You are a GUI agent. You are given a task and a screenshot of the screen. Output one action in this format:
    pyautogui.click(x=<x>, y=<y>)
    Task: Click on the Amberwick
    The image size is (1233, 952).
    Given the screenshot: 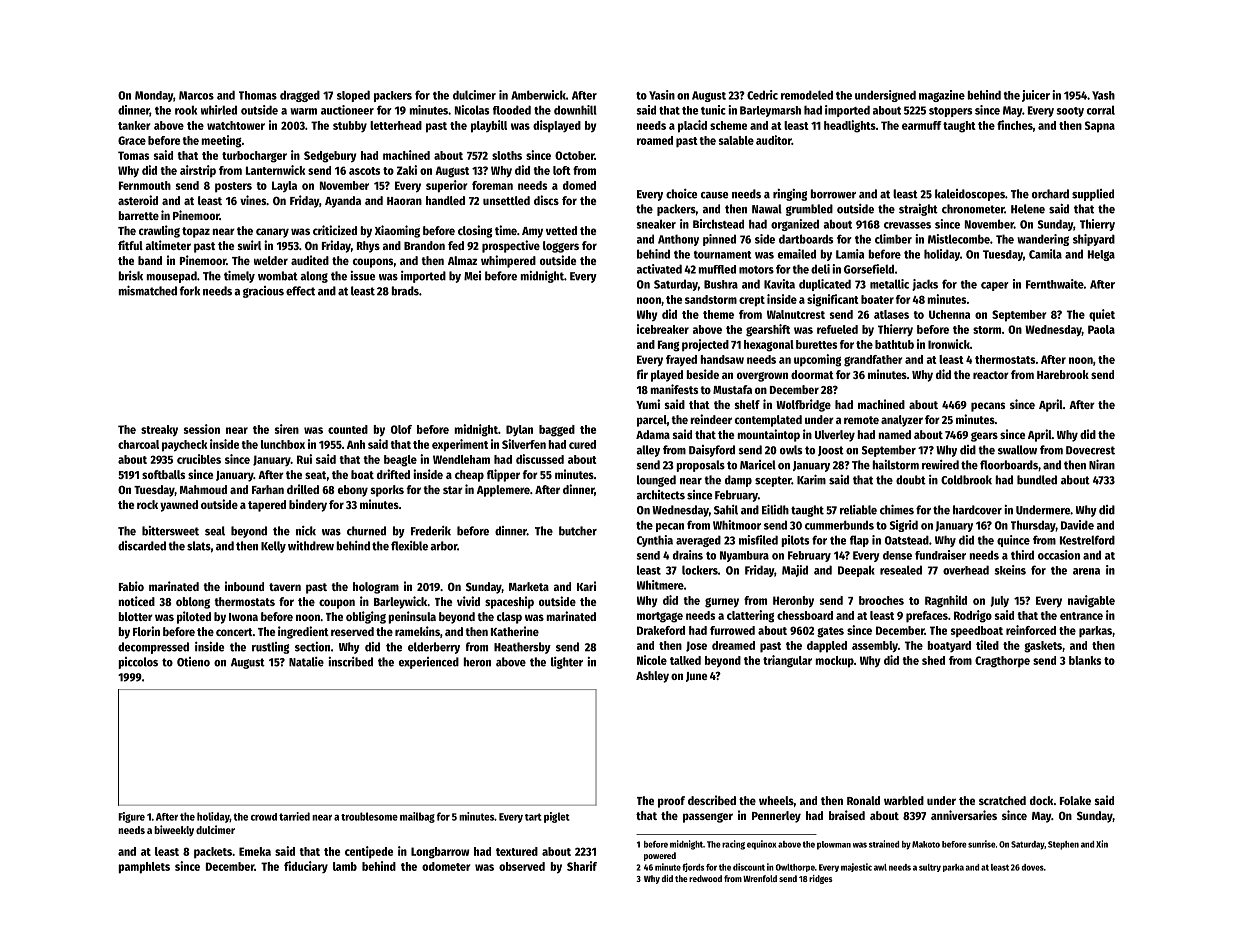 What is the action you would take?
    pyautogui.click(x=538, y=95)
